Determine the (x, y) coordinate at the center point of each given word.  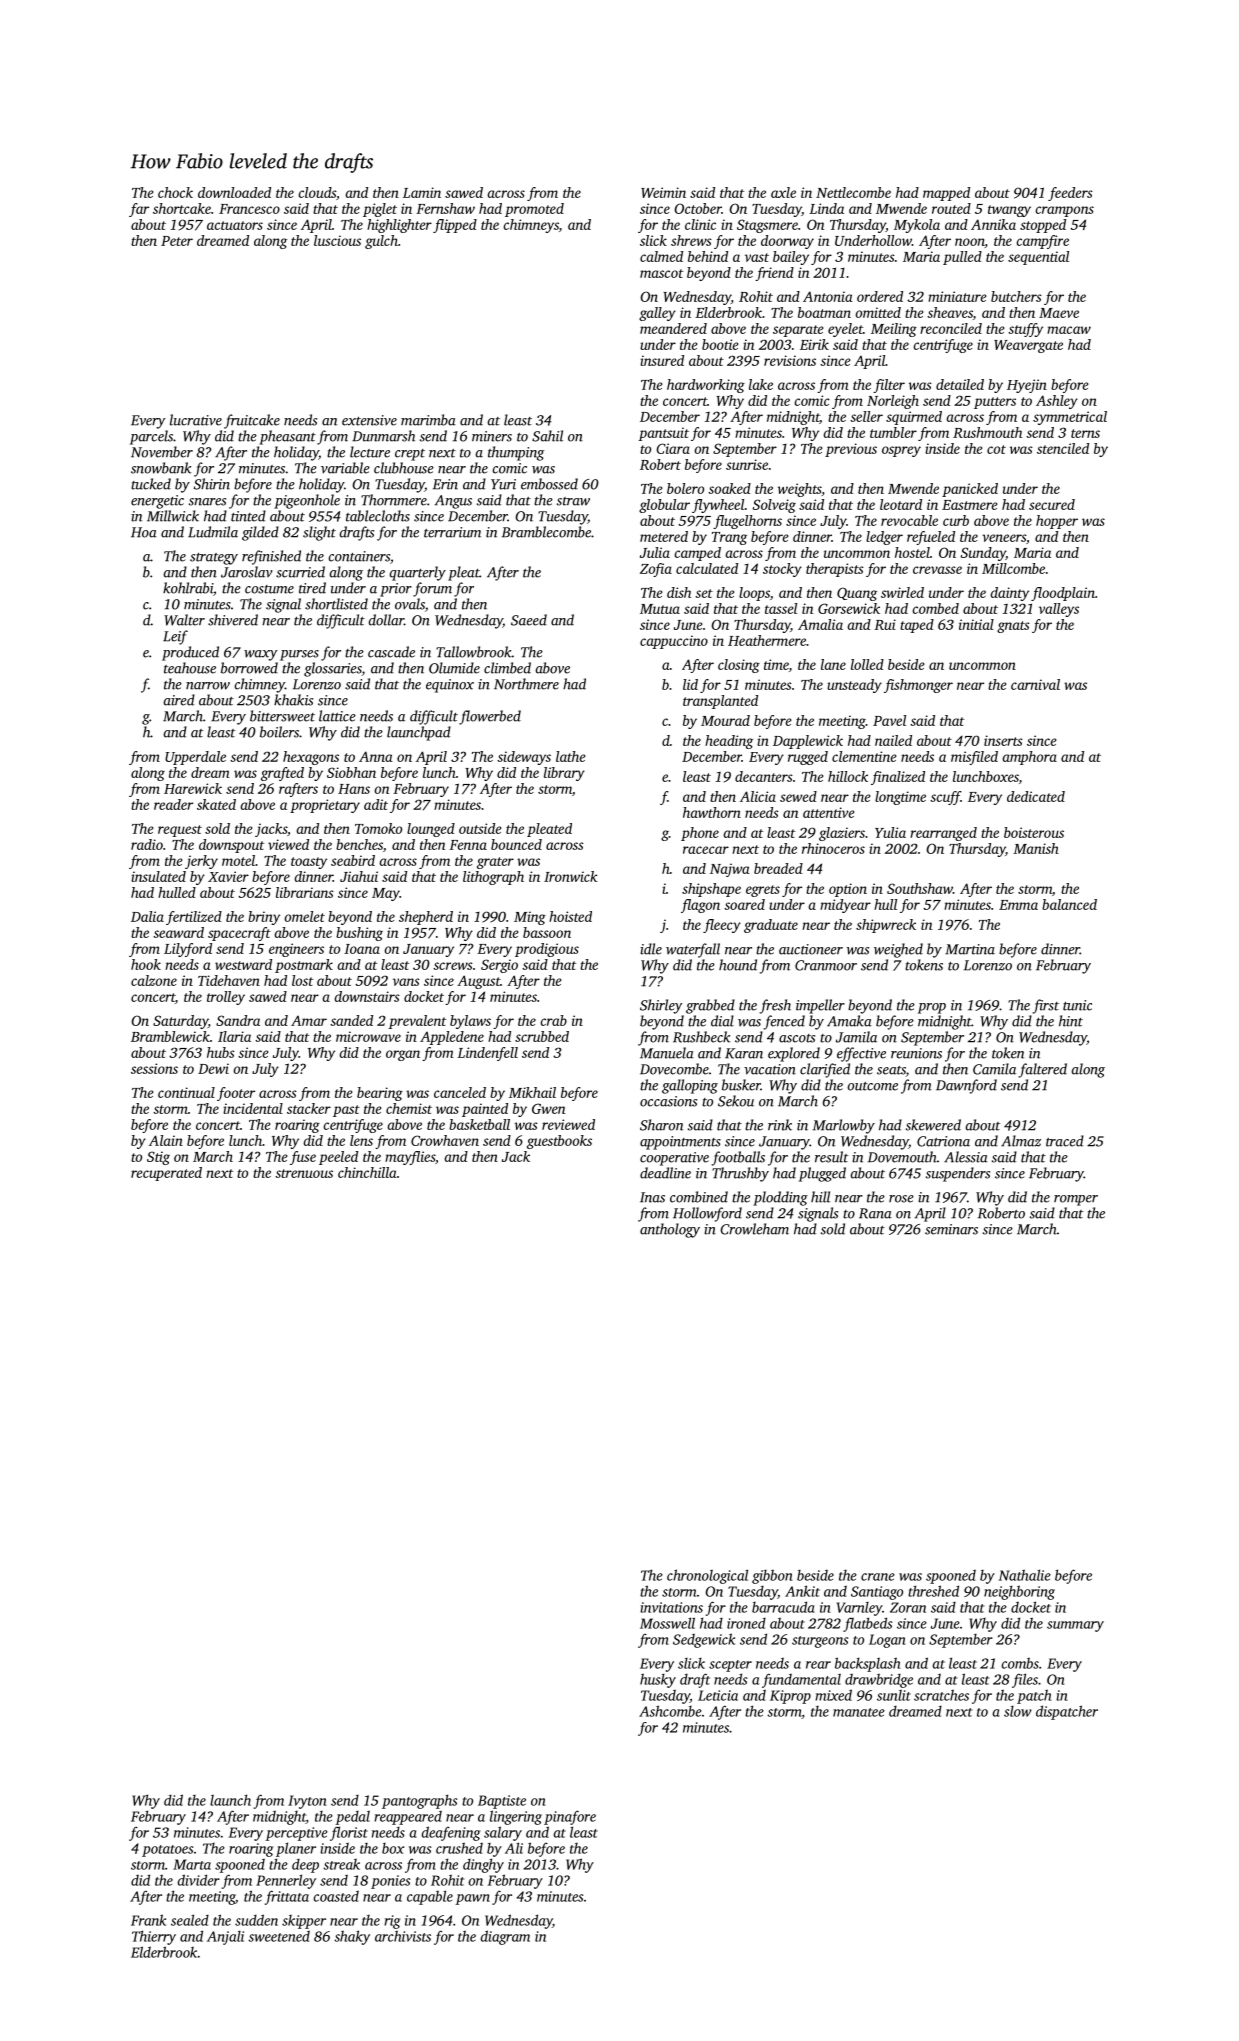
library (564, 774)
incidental (253, 1108)
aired (179, 700)
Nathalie (1025, 1575)
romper (1076, 1200)
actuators (235, 225)
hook (146, 964)
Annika (993, 224)
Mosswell (667, 1623)
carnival (1035, 684)
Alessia (966, 1157)
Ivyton (307, 1802)
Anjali (225, 1938)
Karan (744, 1053)
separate (798, 331)
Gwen (548, 1108)
